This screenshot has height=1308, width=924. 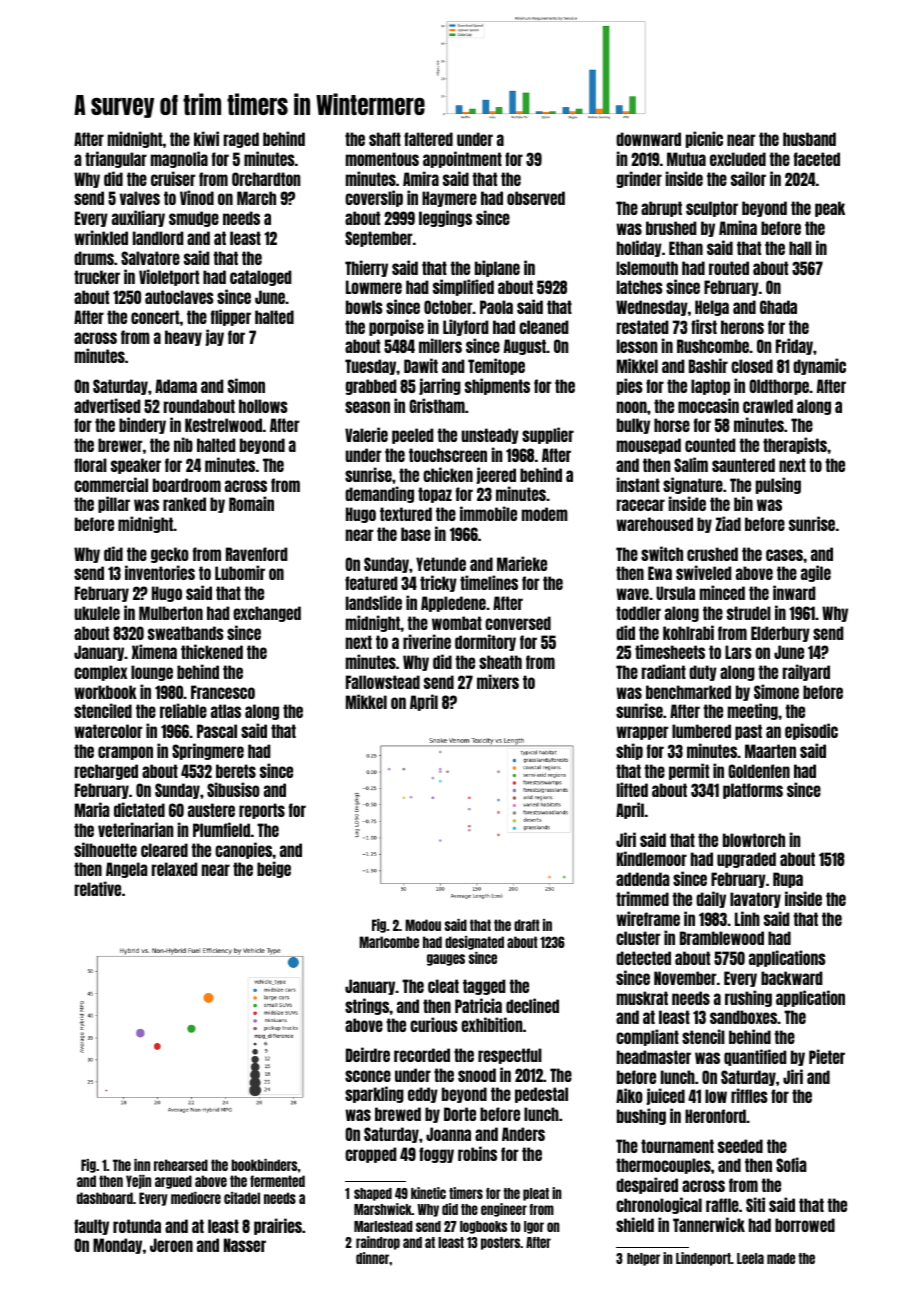 What do you see at coordinates (206, 138) in the screenshot?
I see `kiwi` at bounding box center [206, 138].
